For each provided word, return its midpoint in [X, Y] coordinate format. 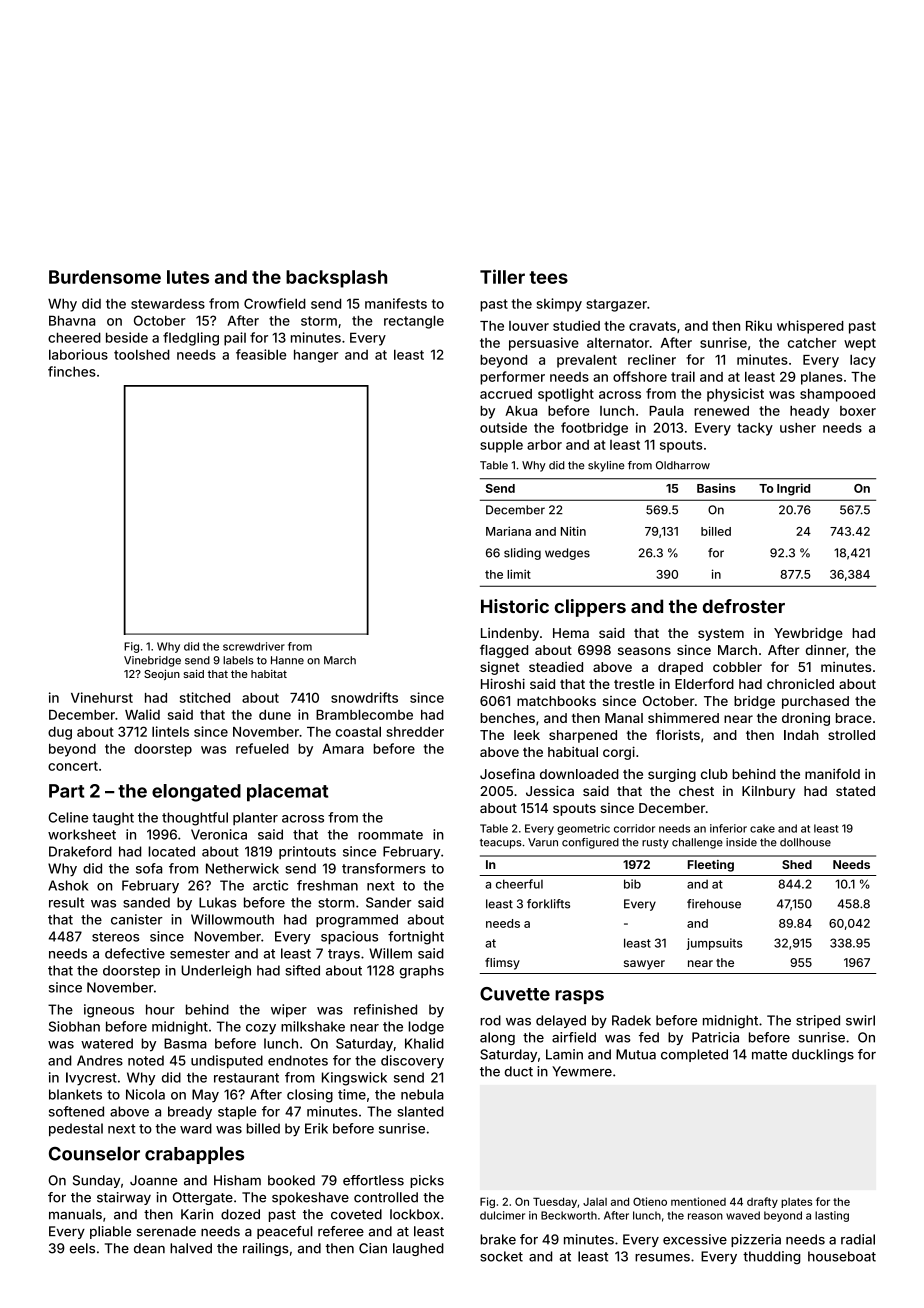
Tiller [502, 276]
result [66, 902]
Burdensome [105, 277]
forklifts [548, 904]
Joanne [153, 1180]
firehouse [714, 904]
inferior [728, 828]
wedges [567, 554]
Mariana [508, 531]
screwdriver [254, 646]
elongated [196, 793]
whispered [810, 327]
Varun [543, 842]
